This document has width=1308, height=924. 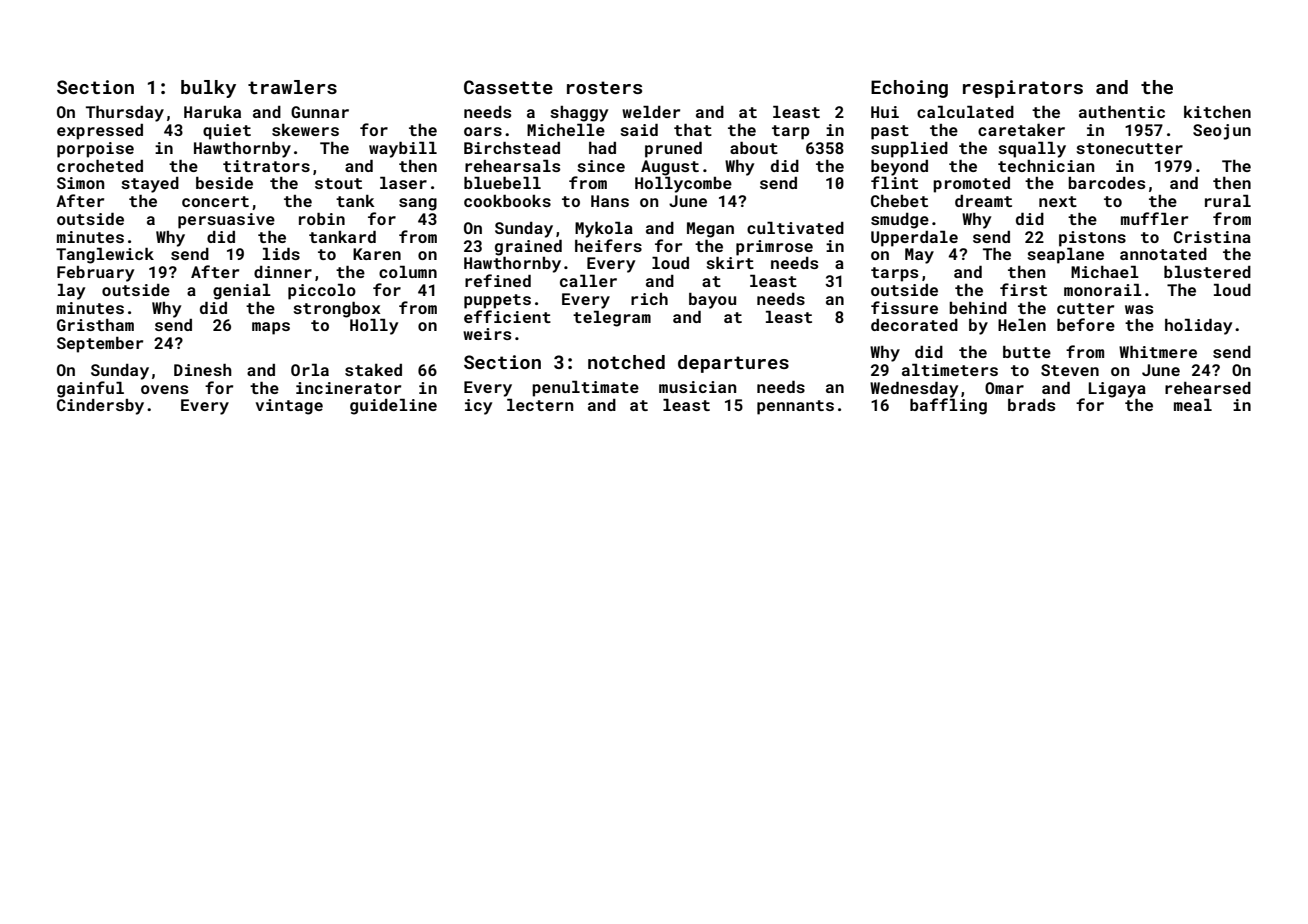 I want to click on technician, so click(x=1046, y=166).
